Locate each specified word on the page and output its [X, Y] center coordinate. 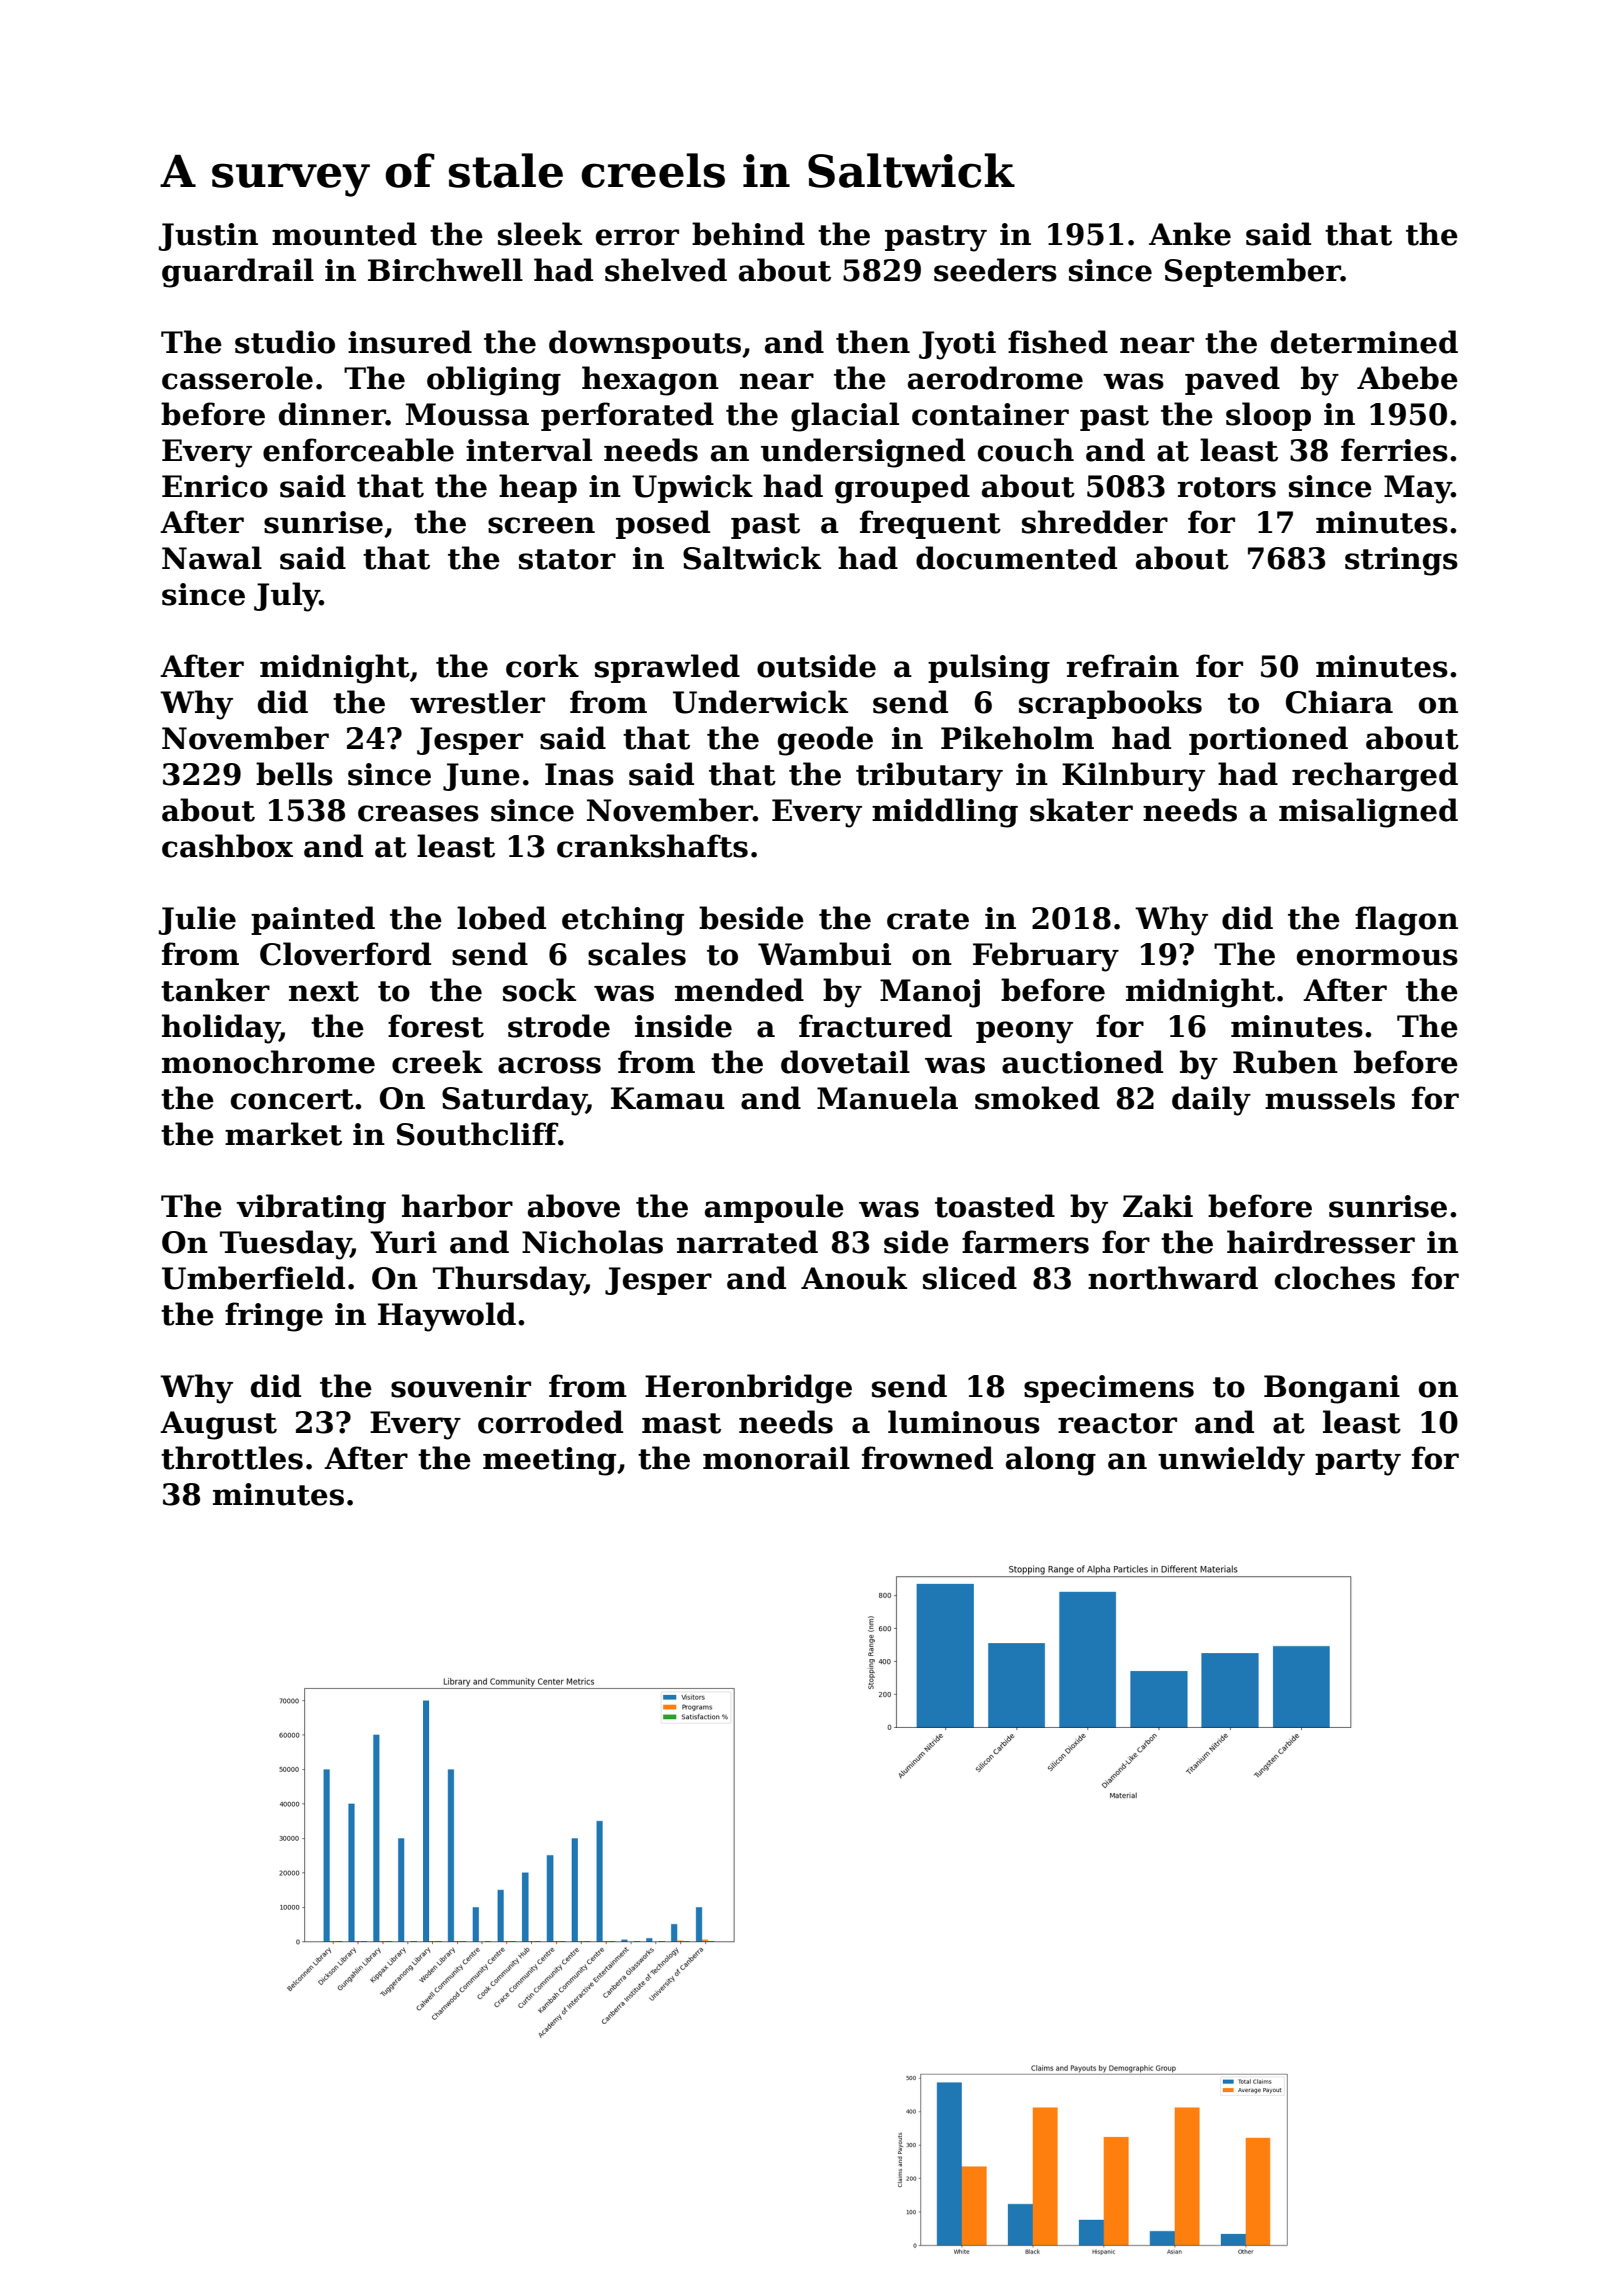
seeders [995, 270]
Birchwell [445, 270]
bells [294, 774]
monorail [776, 1458]
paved [1232, 380]
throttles [232, 1458]
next [324, 991]
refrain [1122, 666]
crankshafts [652, 846]
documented [1016, 558]
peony [1024, 1032]
